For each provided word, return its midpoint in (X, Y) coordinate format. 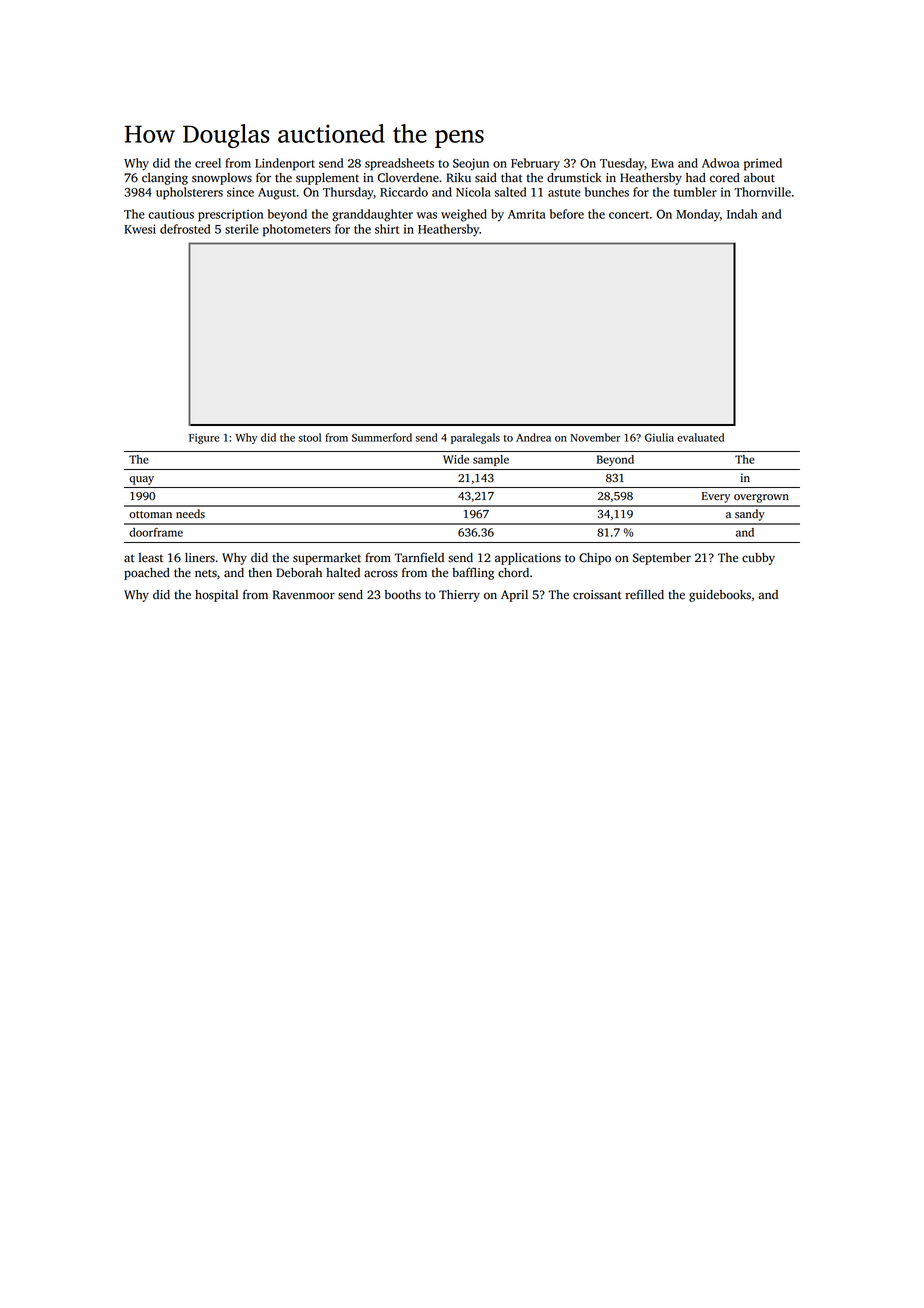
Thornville (762, 192)
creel (208, 163)
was (427, 215)
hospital (216, 596)
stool (309, 437)
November (595, 437)
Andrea (533, 437)
